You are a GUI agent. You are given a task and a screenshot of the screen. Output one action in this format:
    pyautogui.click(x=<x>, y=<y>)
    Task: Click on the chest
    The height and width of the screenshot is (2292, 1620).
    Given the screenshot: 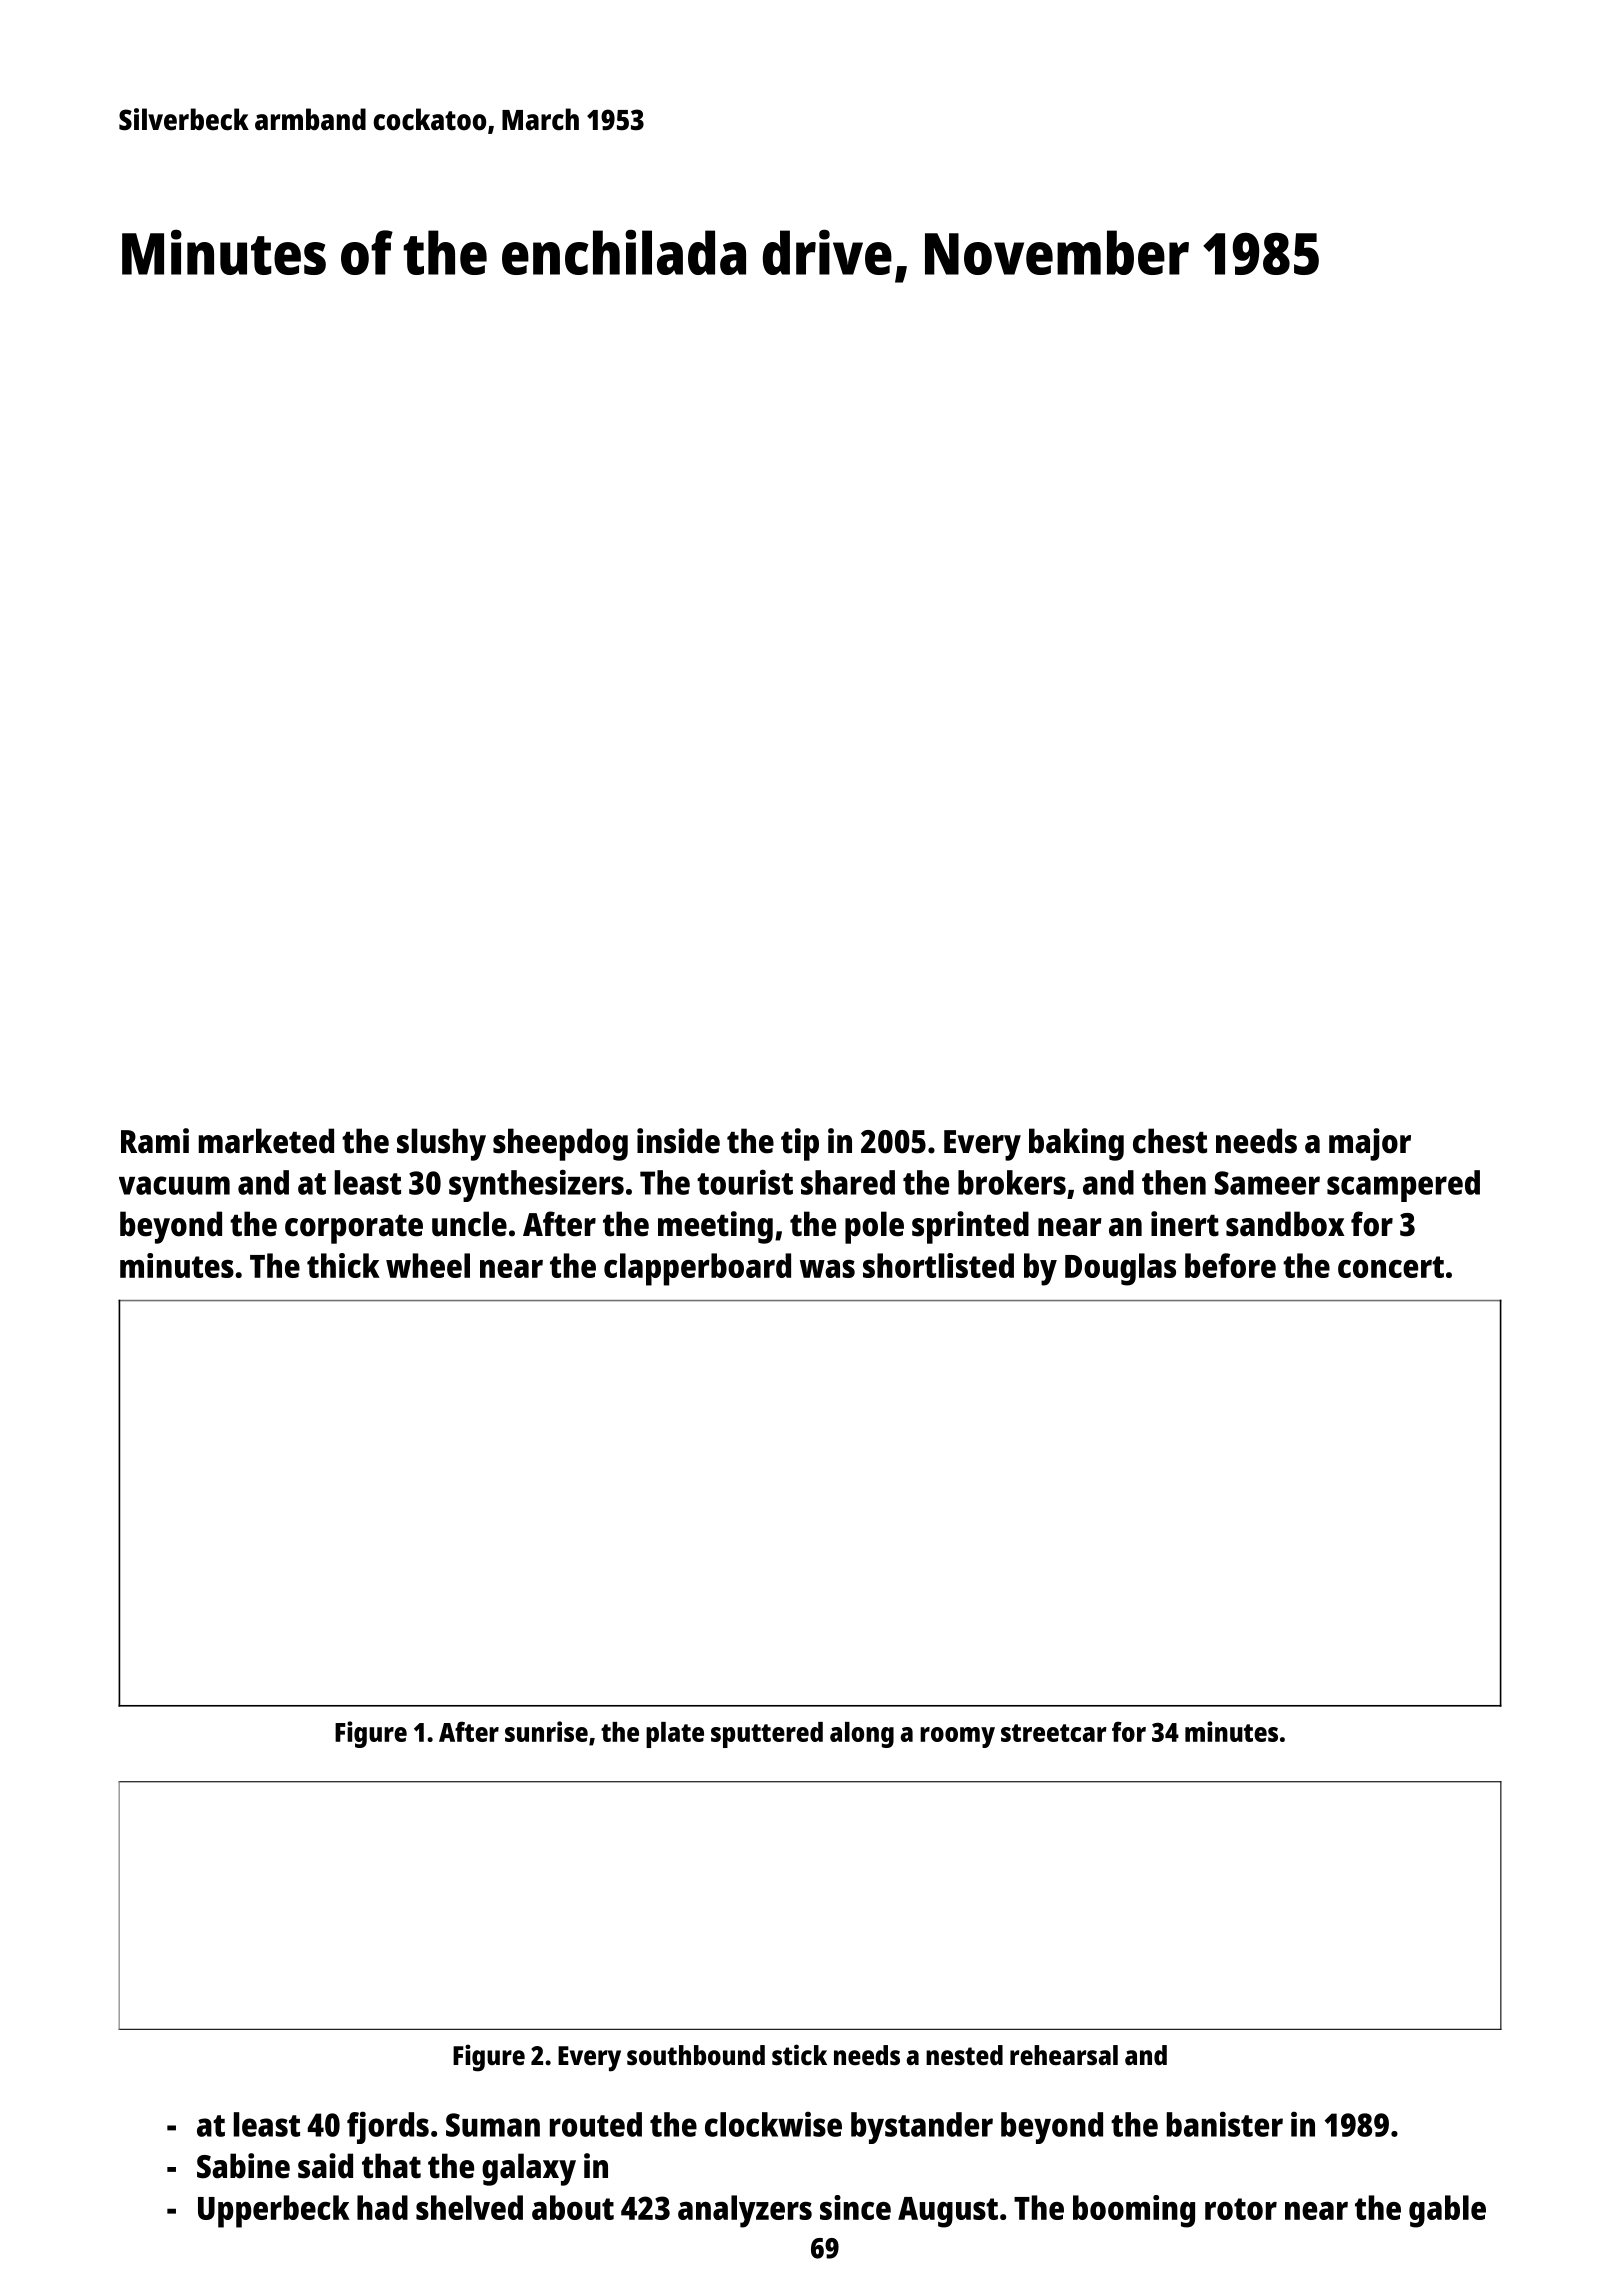 What is the action you would take?
    pyautogui.click(x=1170, y=1141)
